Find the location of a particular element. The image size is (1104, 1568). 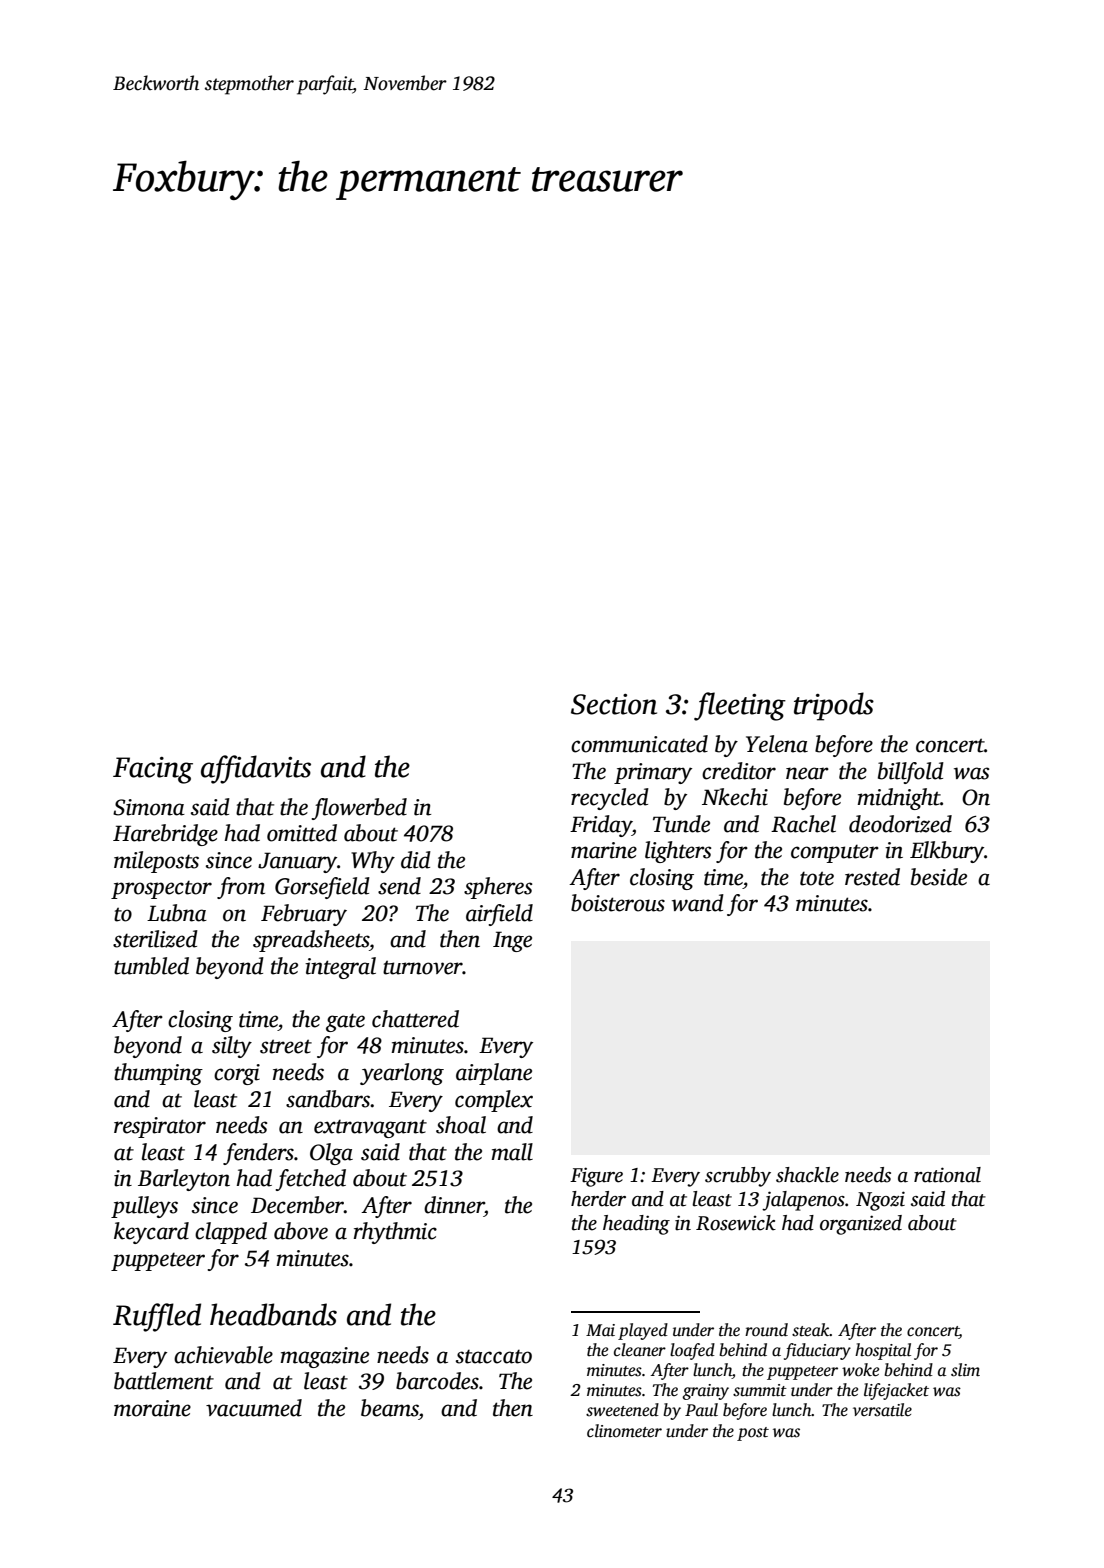

wand is located at coordinates (698, 903).
